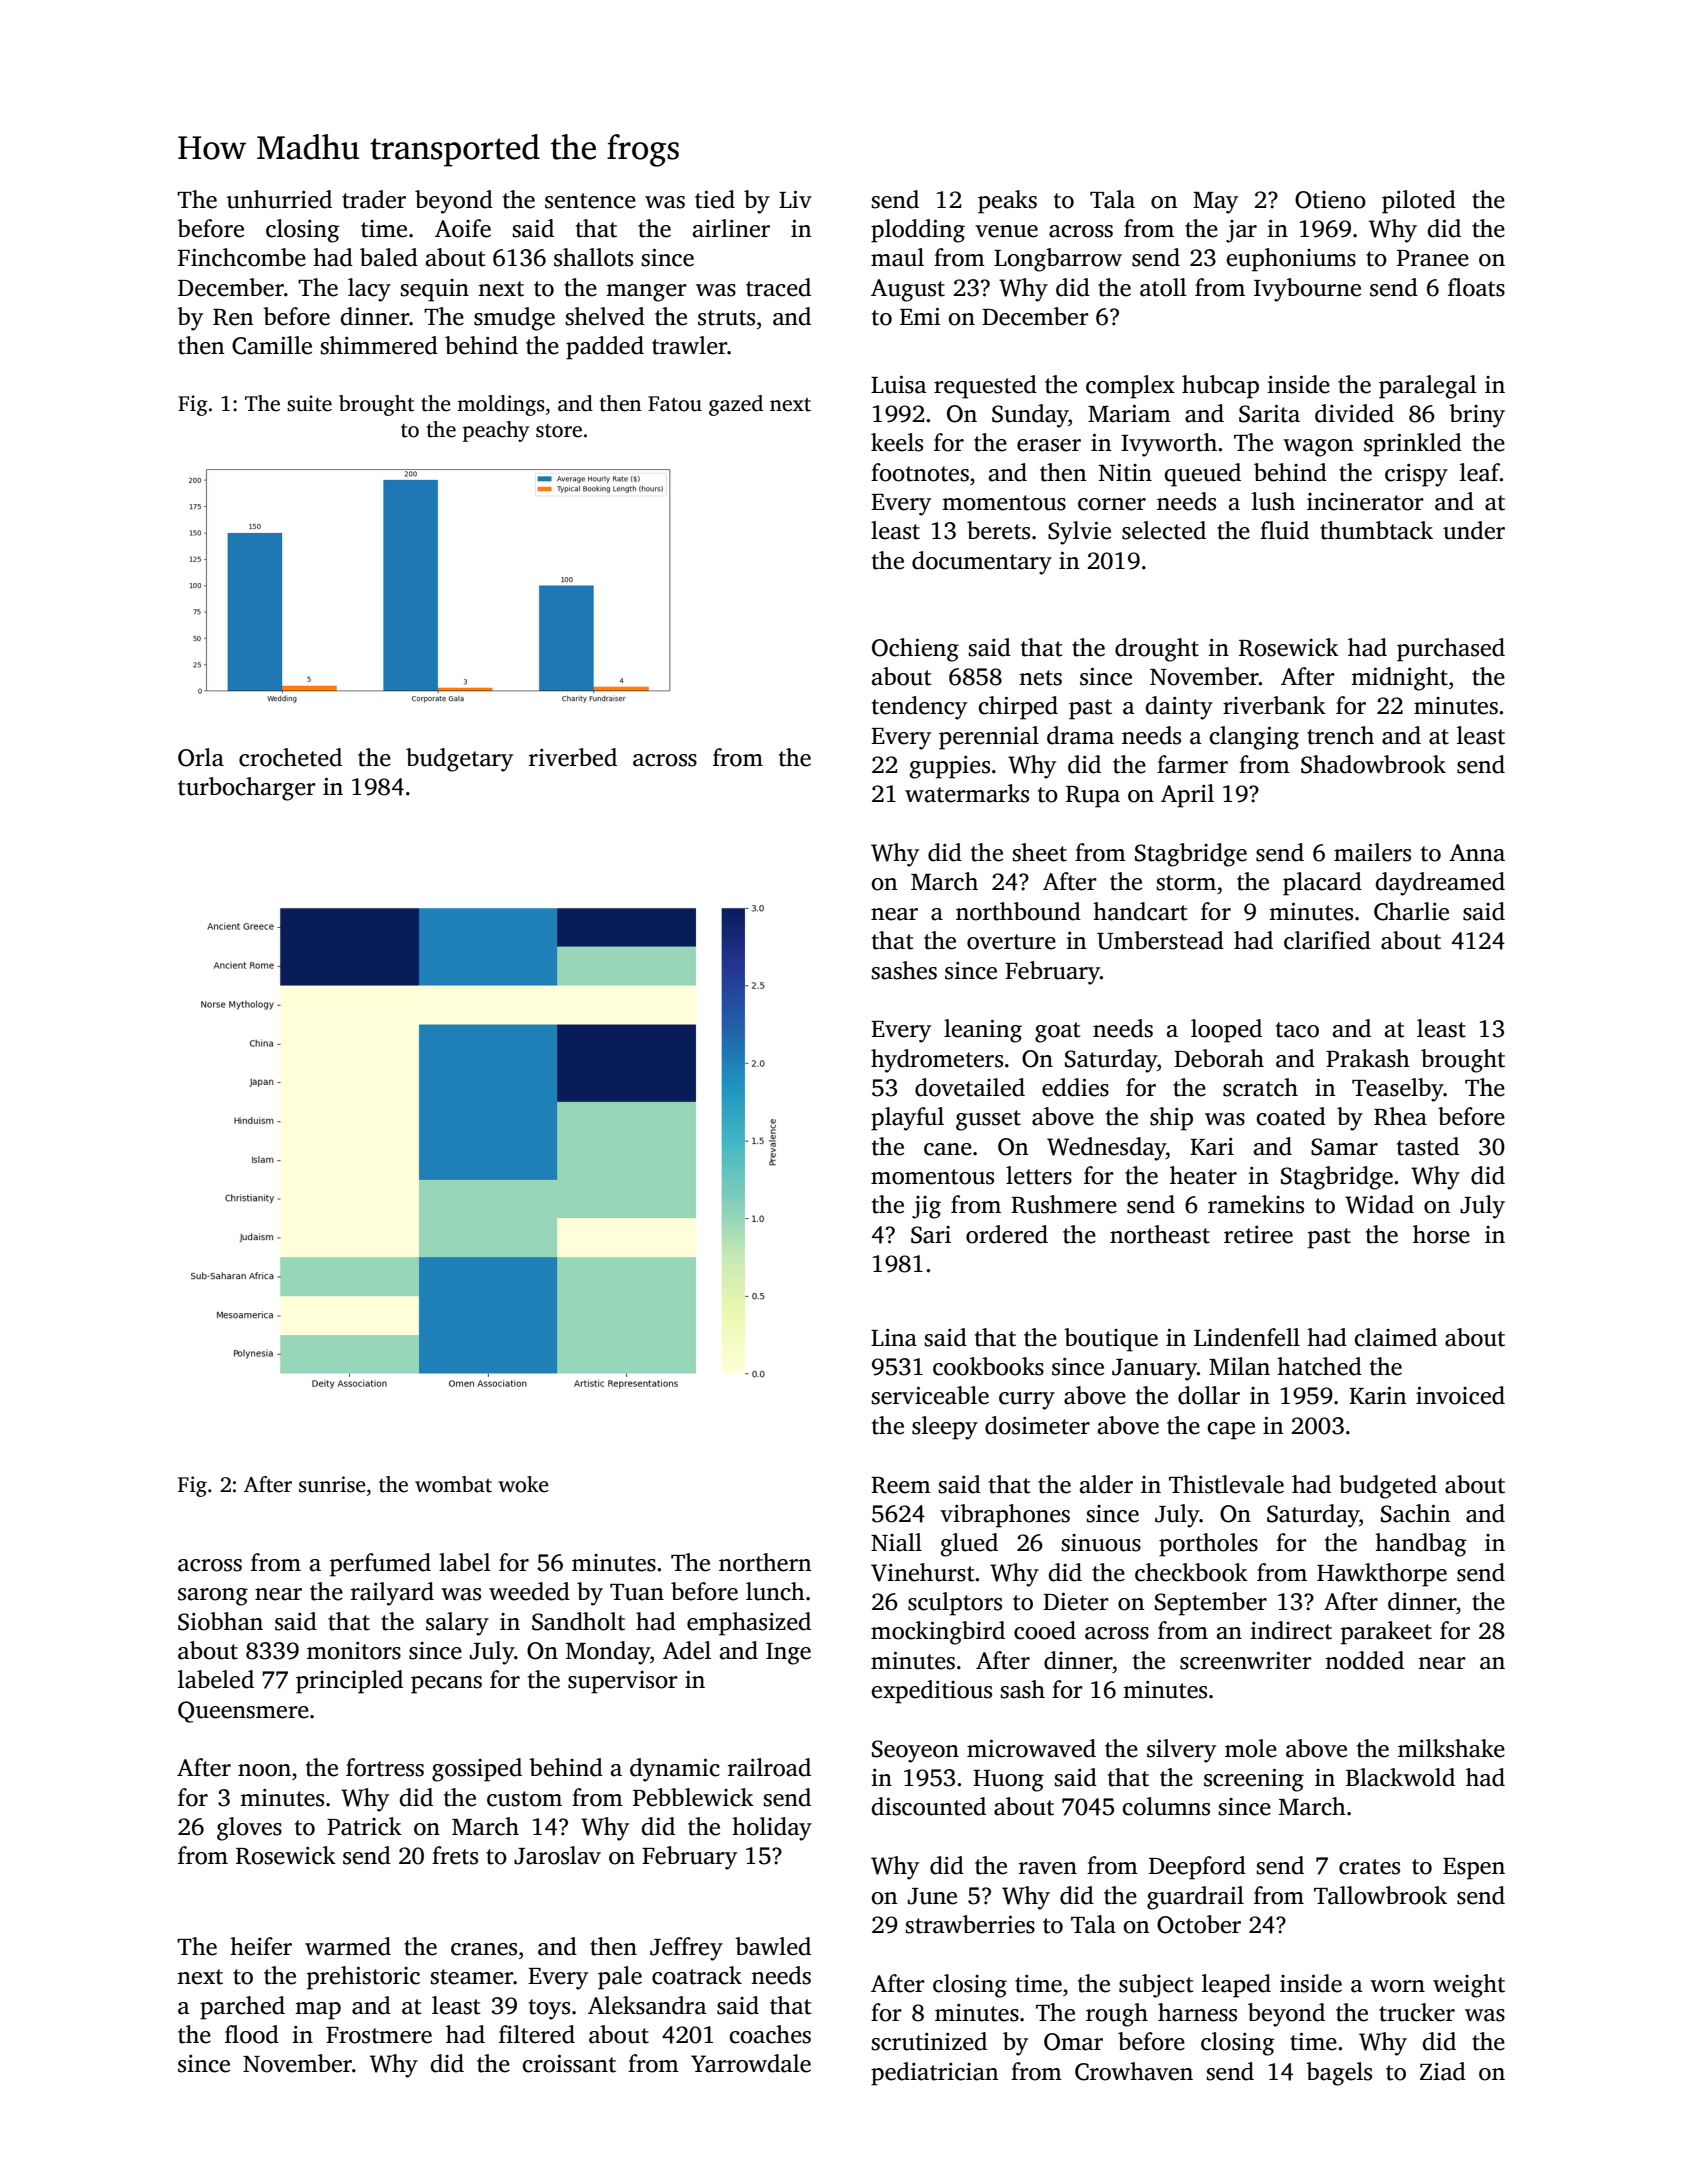 The width and height of the page is (1683, 2178). Describe the element at coordinates (1018, 911) in the page. I see `northbound` at that location.
